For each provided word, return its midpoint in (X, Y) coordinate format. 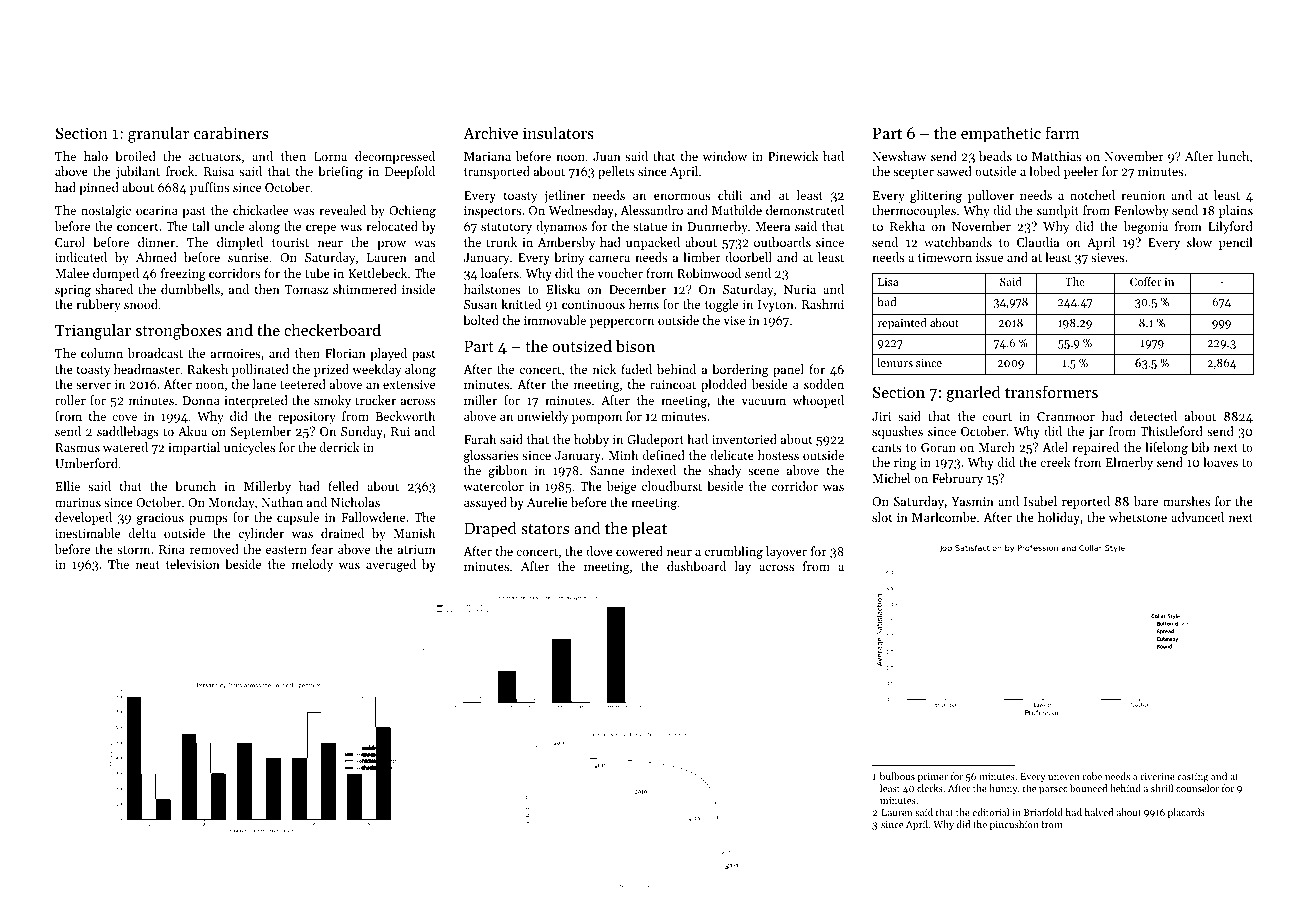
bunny (1003, 789)
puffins (210, 188)
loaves (1220, 462)
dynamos (561, 227)
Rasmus (77, 447)
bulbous (897, 776)
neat (148, 565)
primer (933, 777)
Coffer (1145, 281)
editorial (990, 812)
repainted (902, 324)
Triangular (93, 331)
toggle (721, 305)
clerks (930, 788)
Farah (480, 439)
